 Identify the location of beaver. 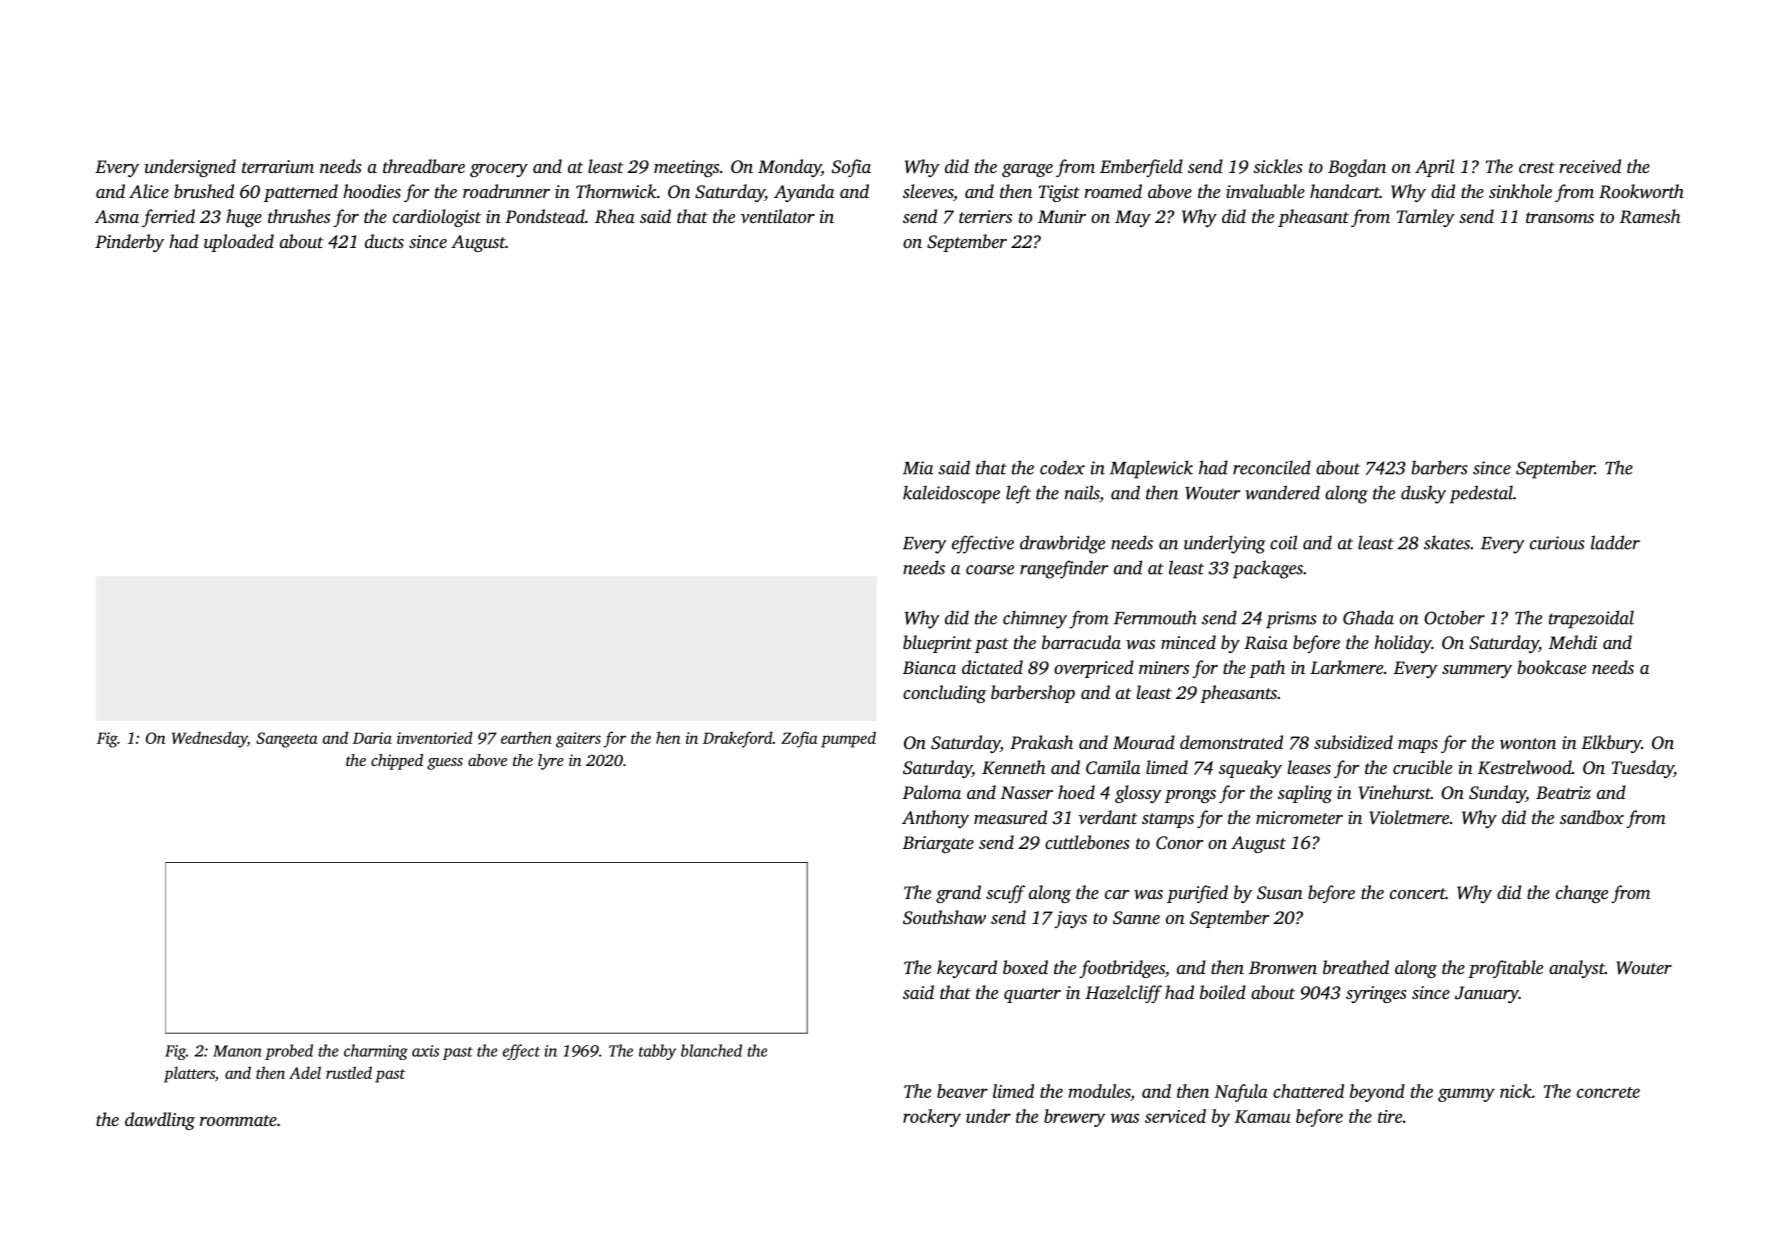
(962, 1091).
